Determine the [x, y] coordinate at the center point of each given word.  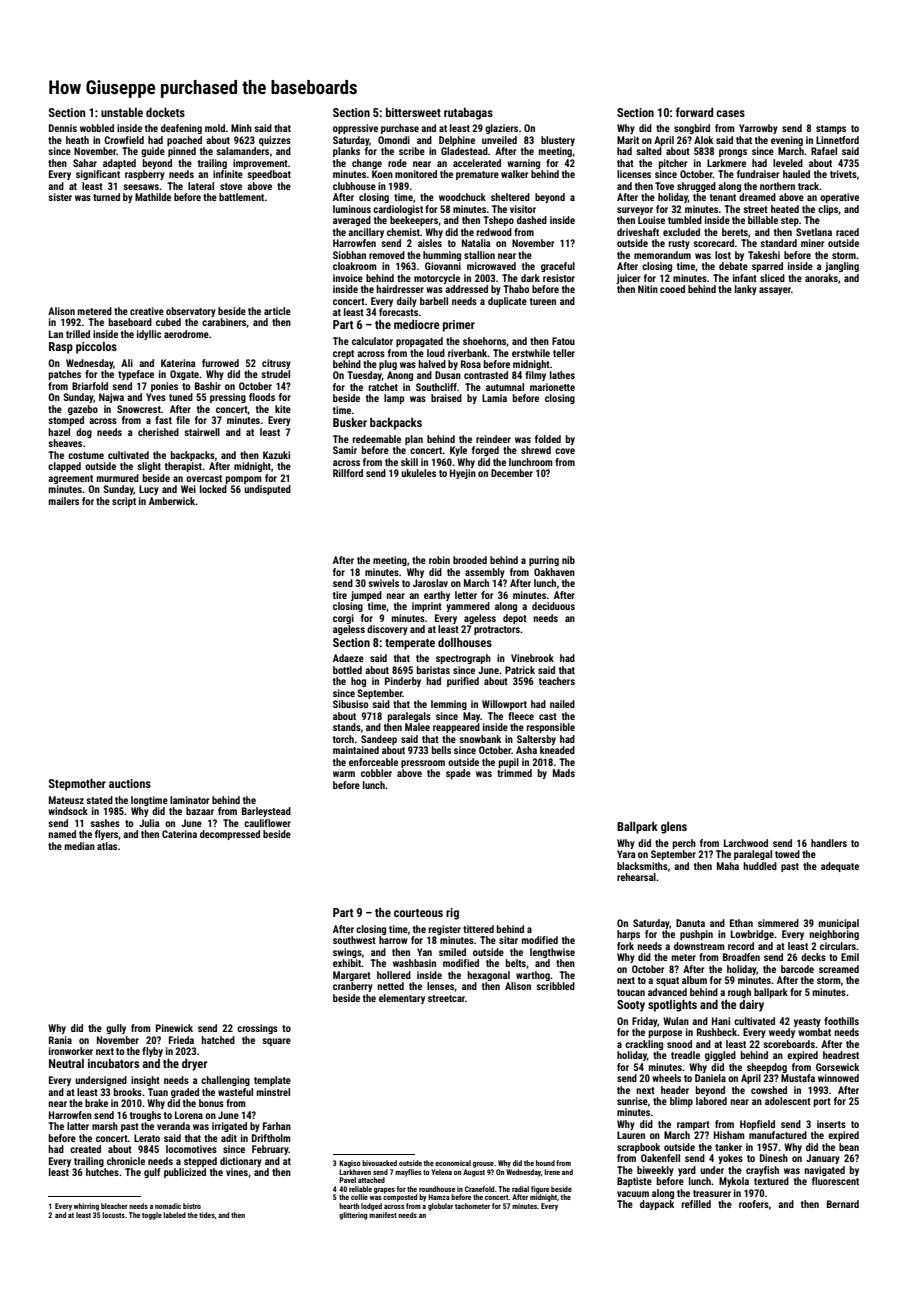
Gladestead [464, 151]
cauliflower [267, 823]
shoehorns [485, 342]
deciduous [553, 606]
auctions [130, 783]
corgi [343, 619]
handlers [829, 843]
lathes [562, 375]
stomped [66, 421]
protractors [497, 630]
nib [568, 560]
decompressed [230, 835]
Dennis [63, 128]
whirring [86, 1207]
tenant [723, 197]
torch [343, 739]
